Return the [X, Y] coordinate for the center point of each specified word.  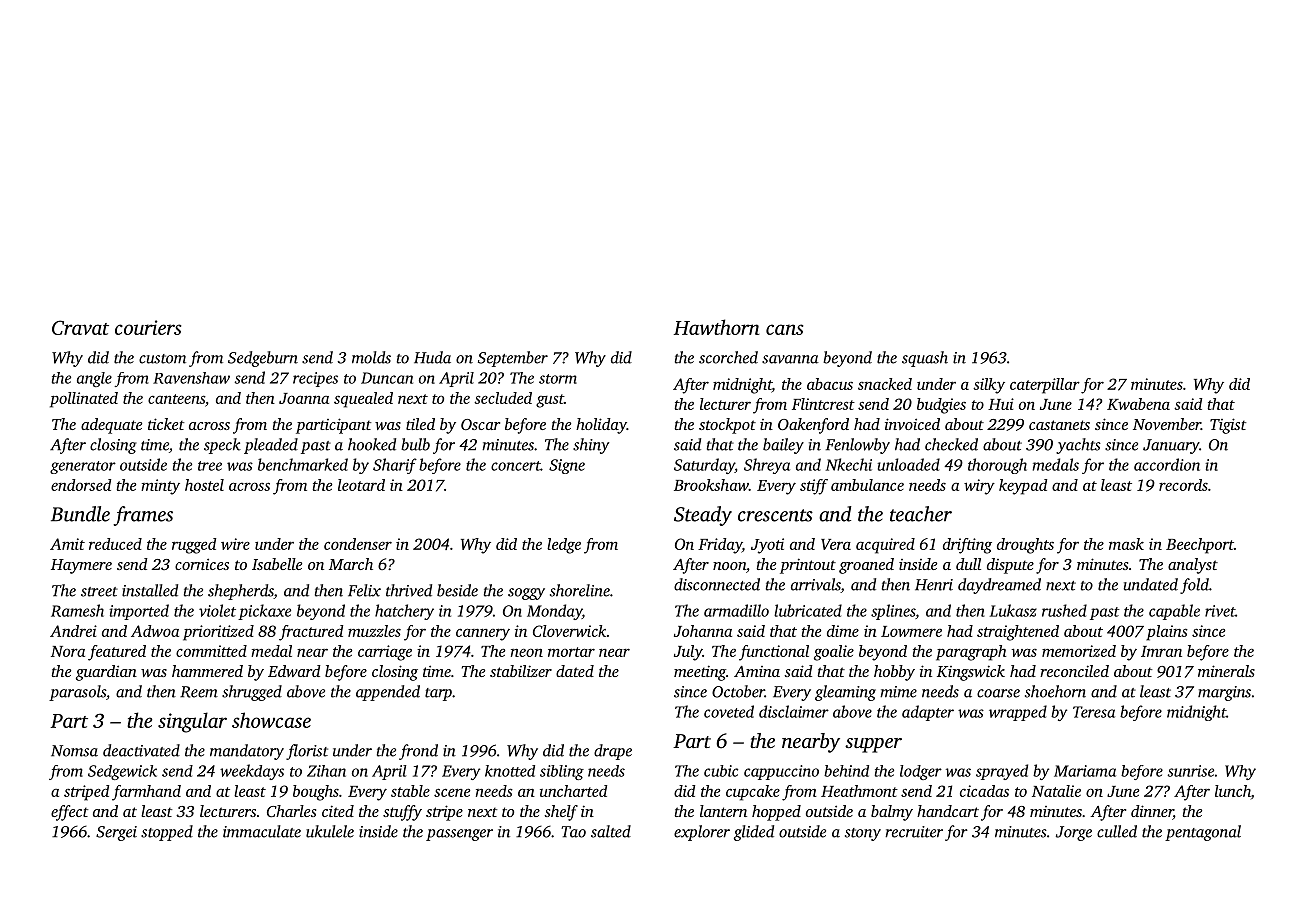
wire [235, 544]
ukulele [330, 831]
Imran [1161, 651]
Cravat [80, 327]
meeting [700, 673]
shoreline [580, 590]
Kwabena [1138, 404]
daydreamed [999, 586]
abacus [830, 384]
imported [139, 612]
